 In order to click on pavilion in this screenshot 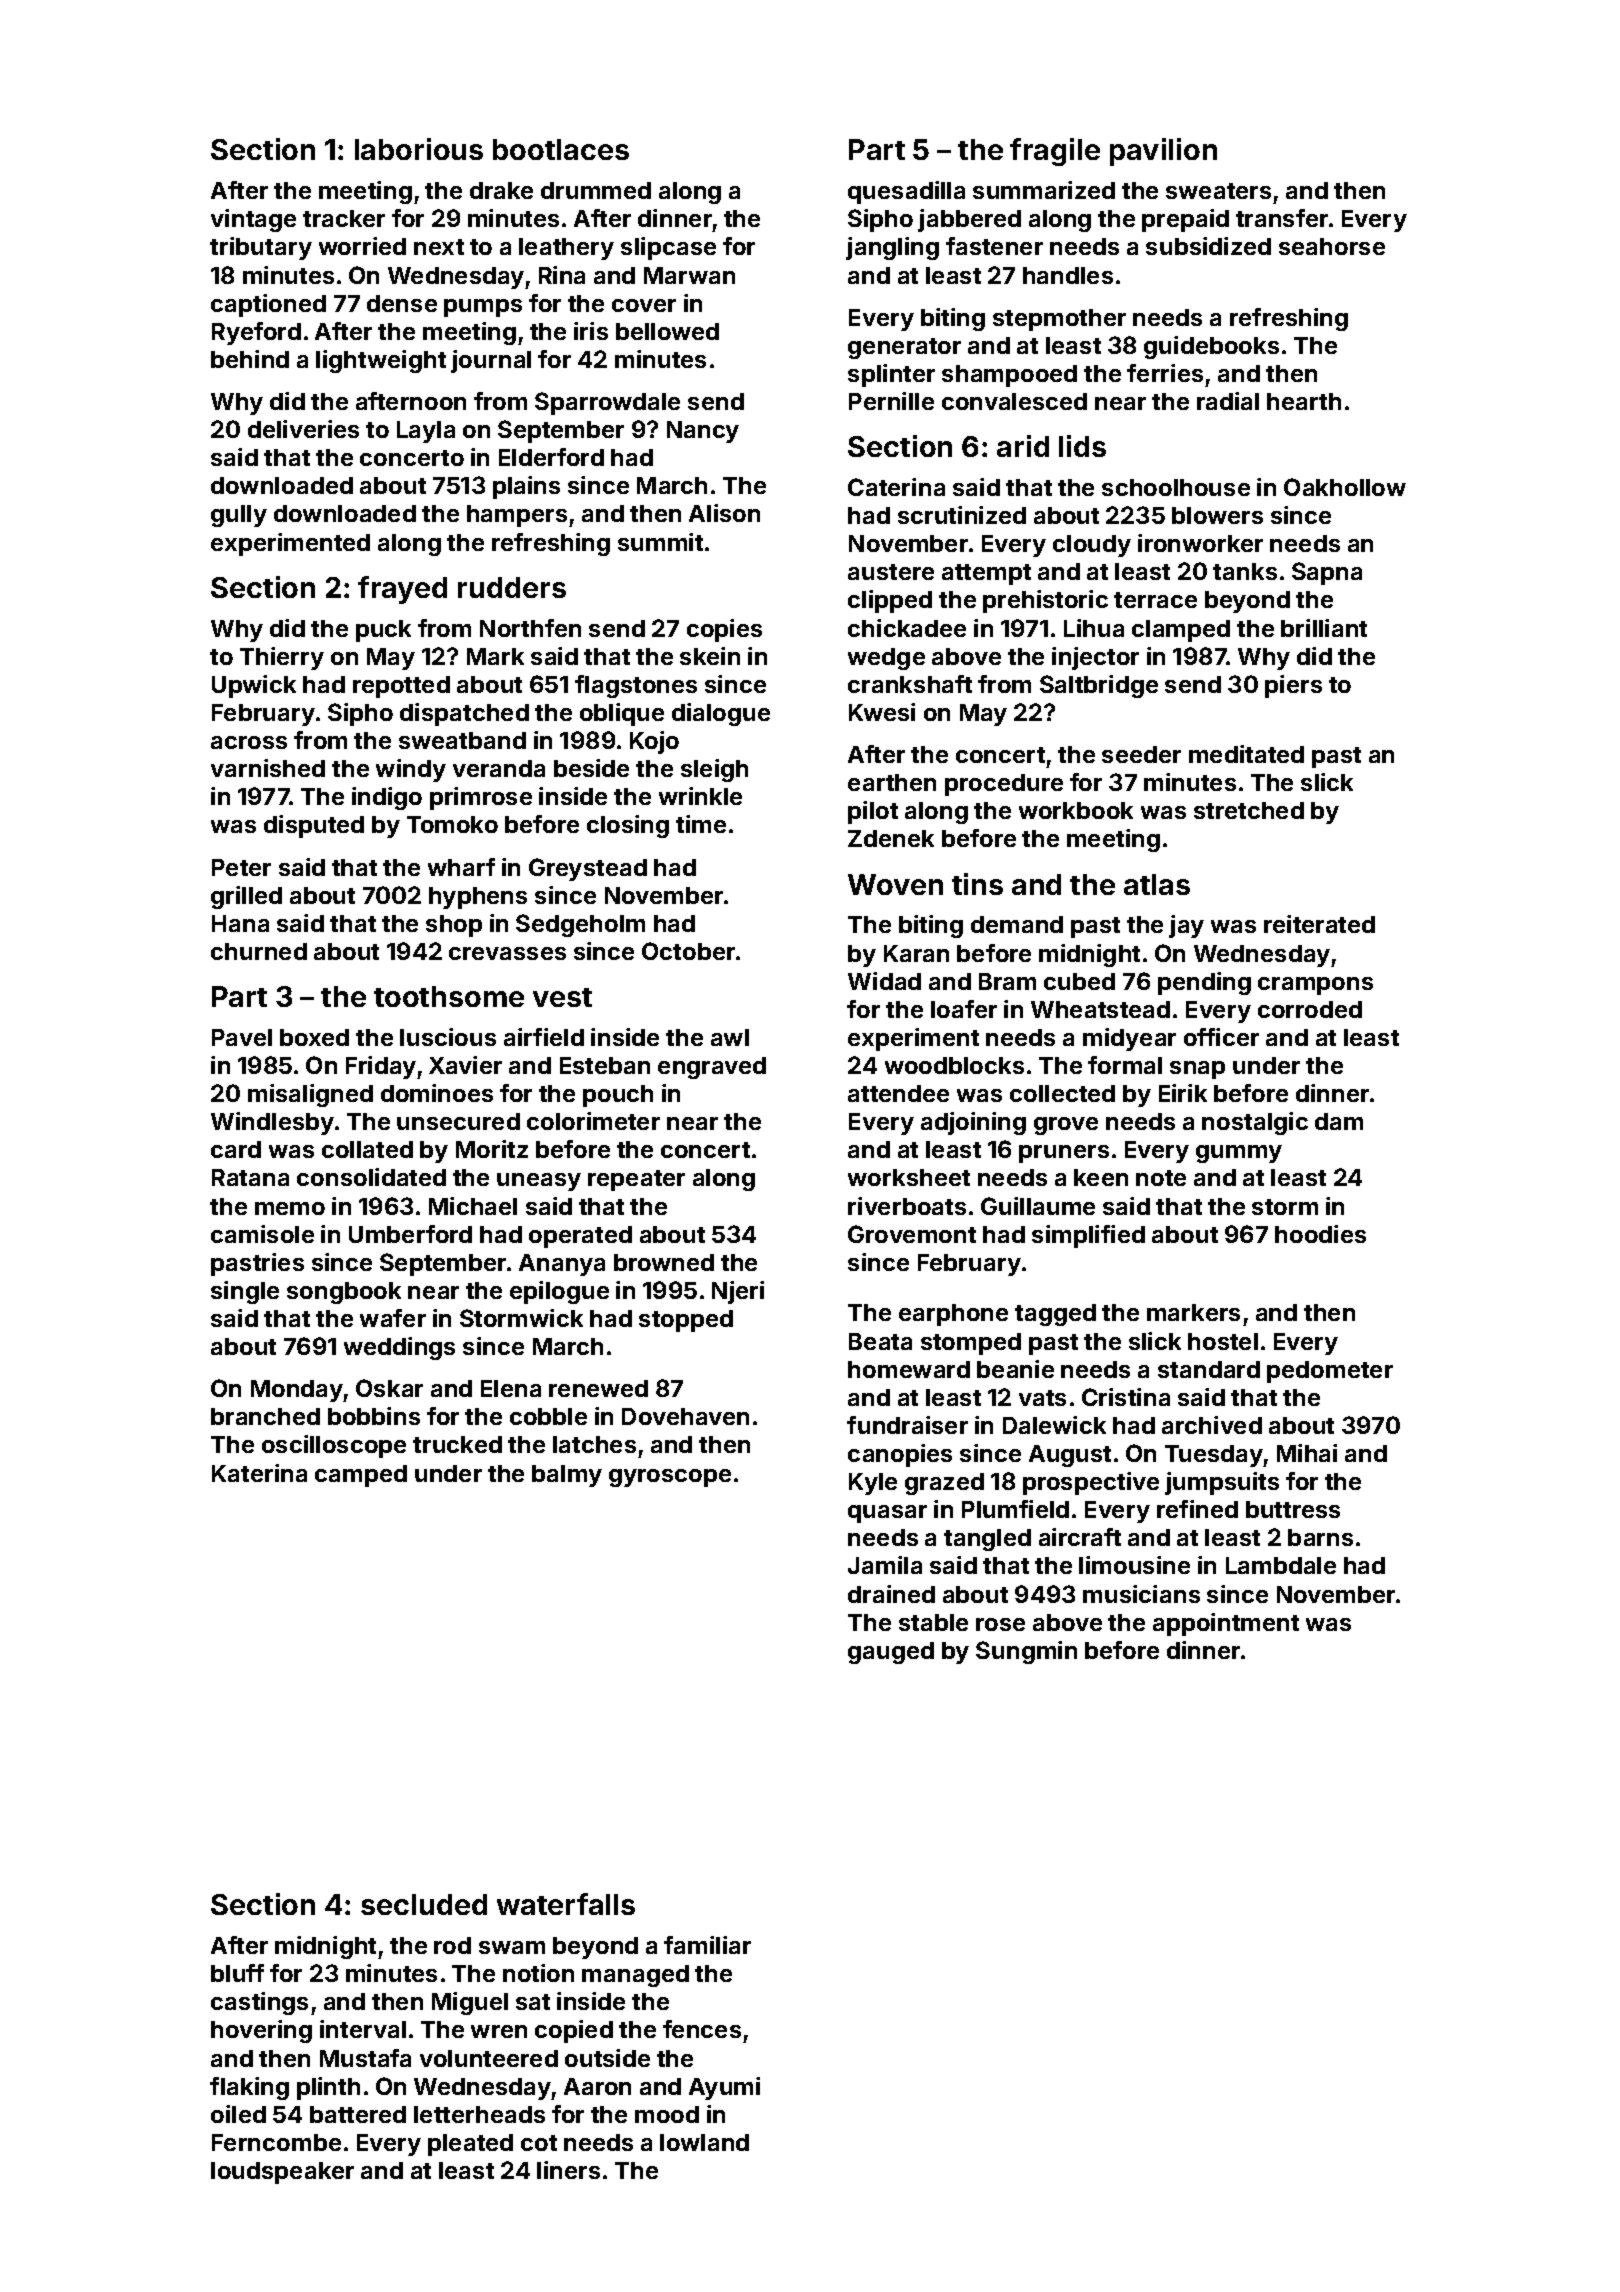, I will do `click(1163, 152)`.
